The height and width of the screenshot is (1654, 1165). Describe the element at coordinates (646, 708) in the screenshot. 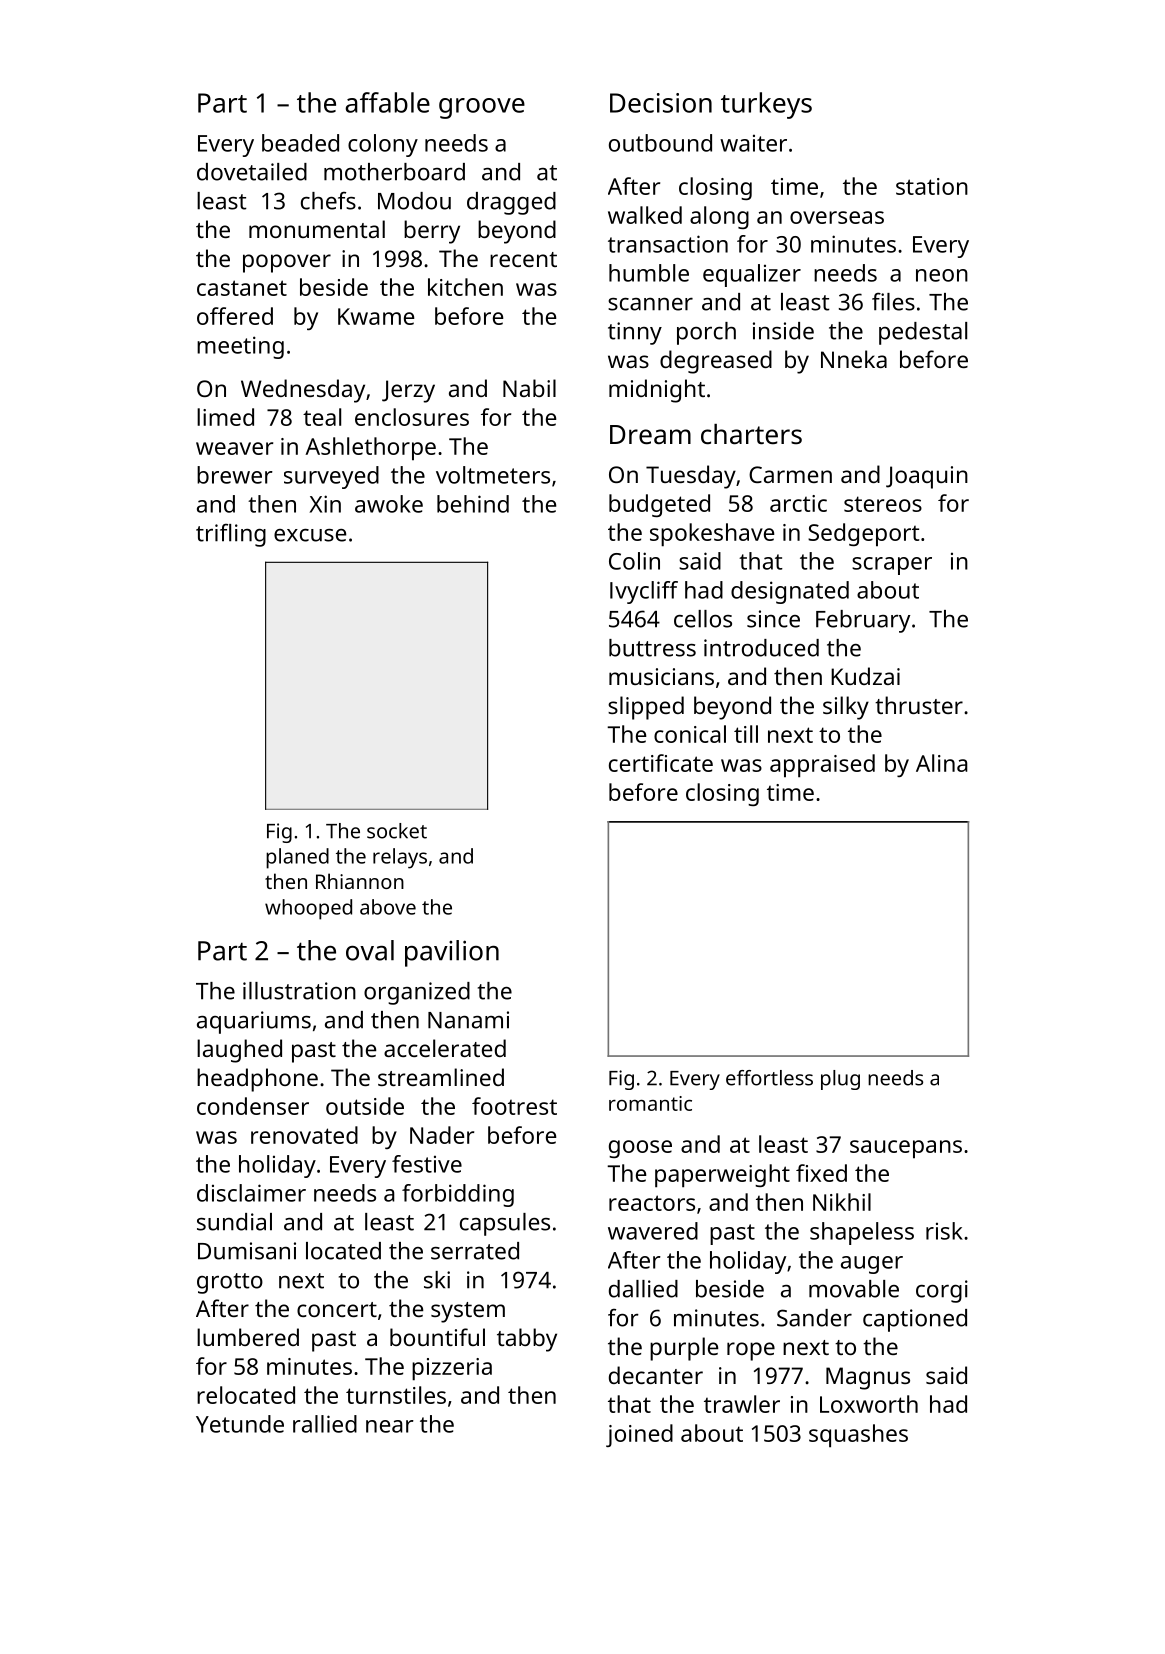

I see `slipped` at that location.
